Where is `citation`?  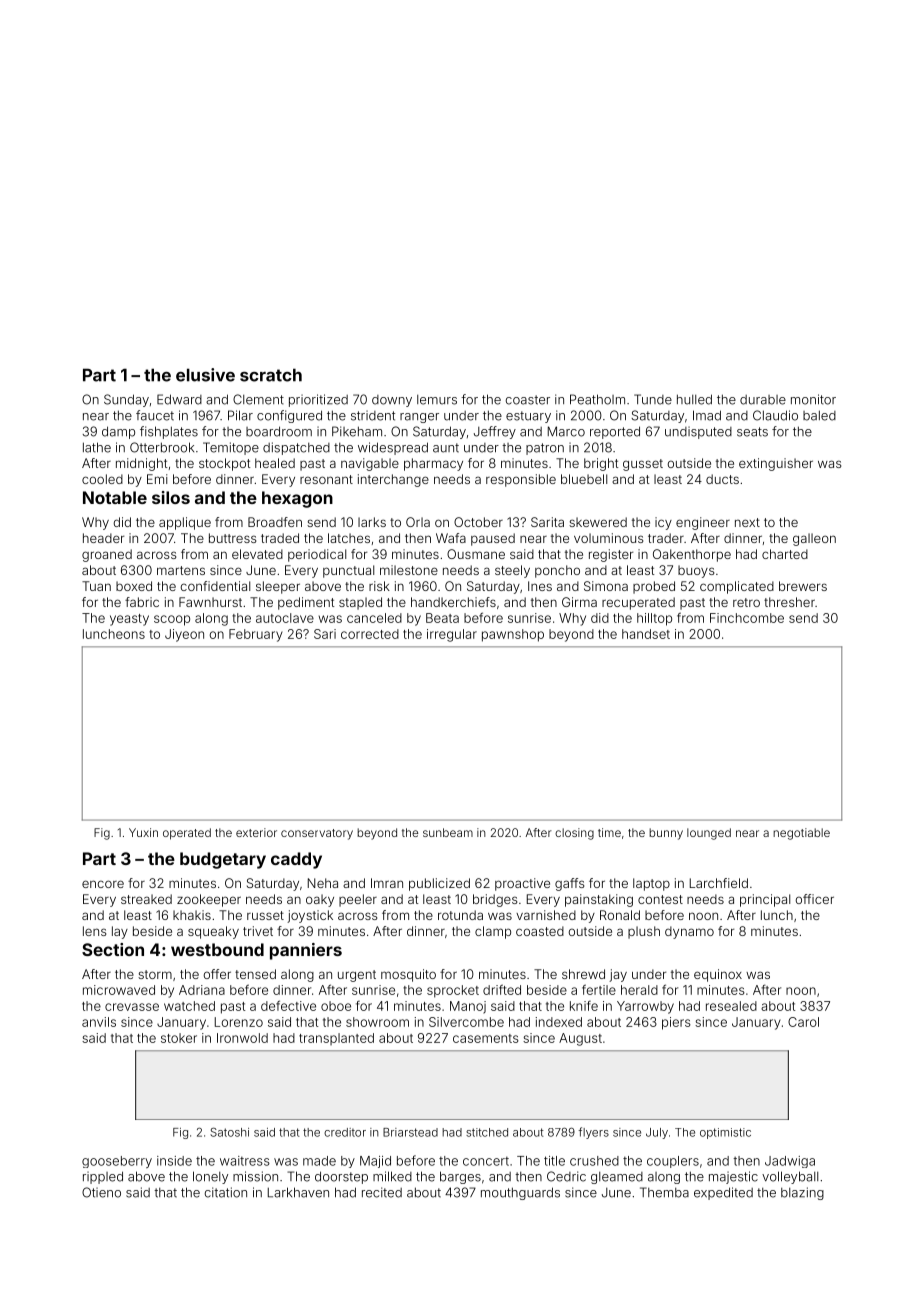
citation is located at coordinates (225, 1192).
